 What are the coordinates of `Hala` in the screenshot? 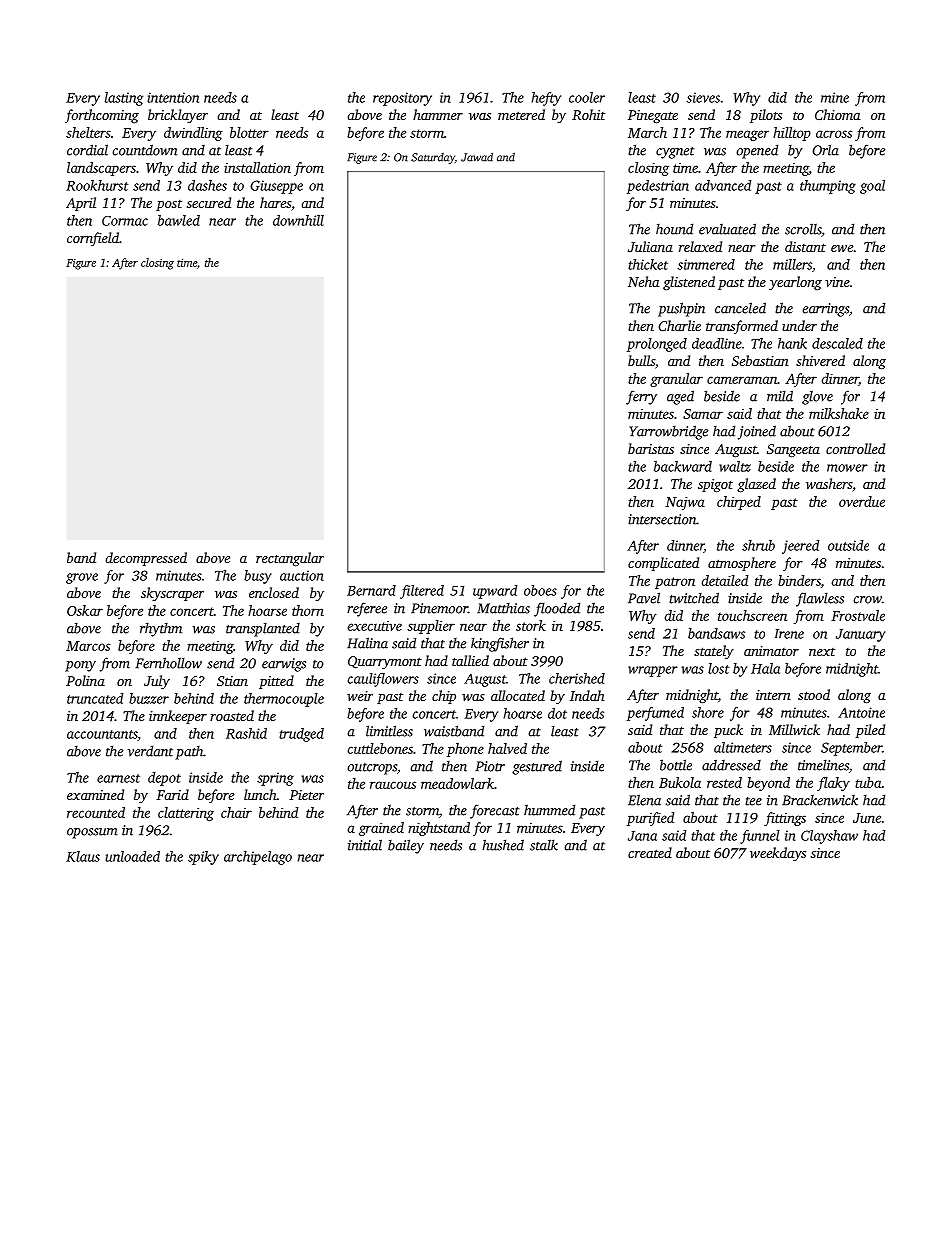 It's located at (765, 668).
